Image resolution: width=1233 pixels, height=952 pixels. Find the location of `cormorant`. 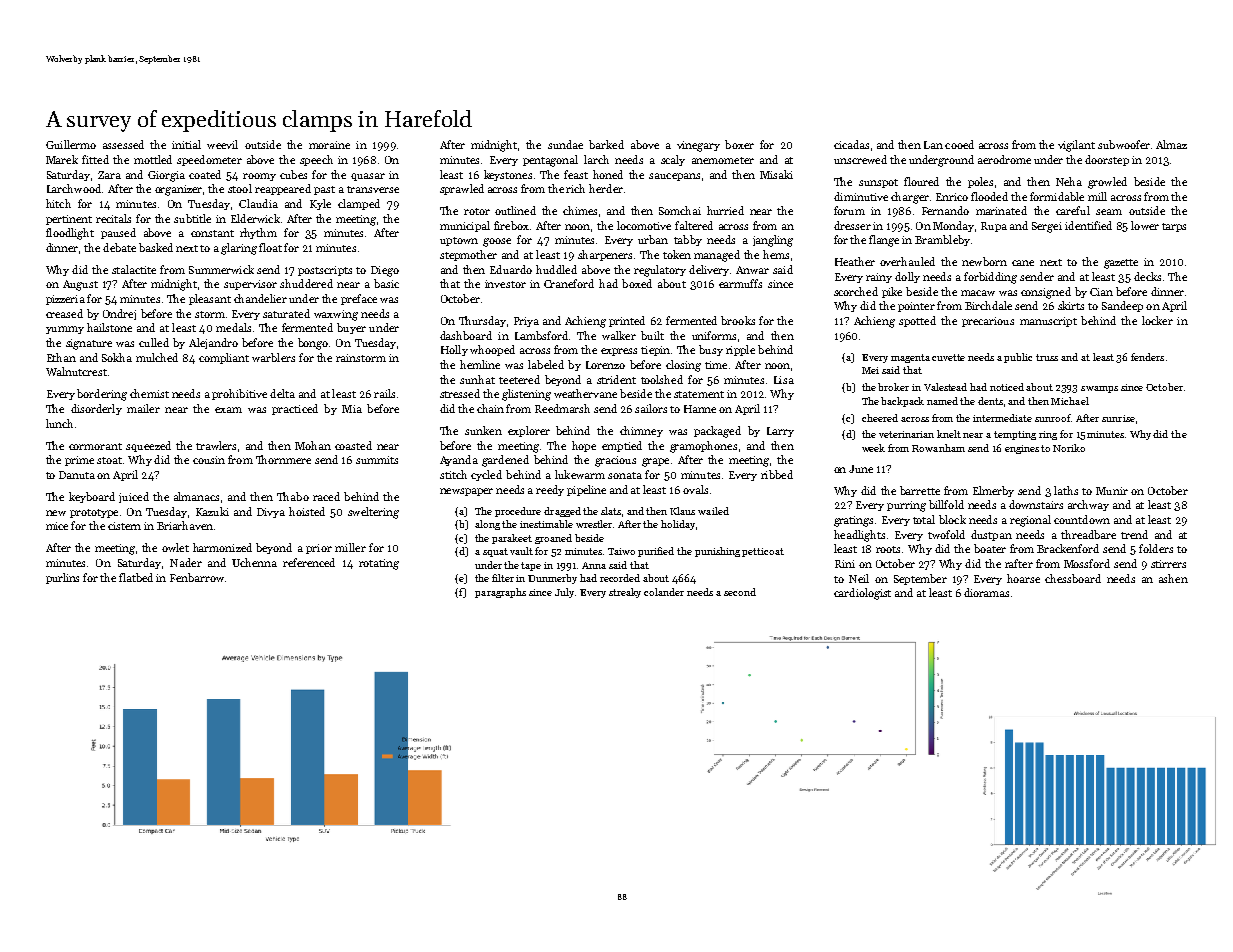

cormorant is located at coordinates (95, 446).
